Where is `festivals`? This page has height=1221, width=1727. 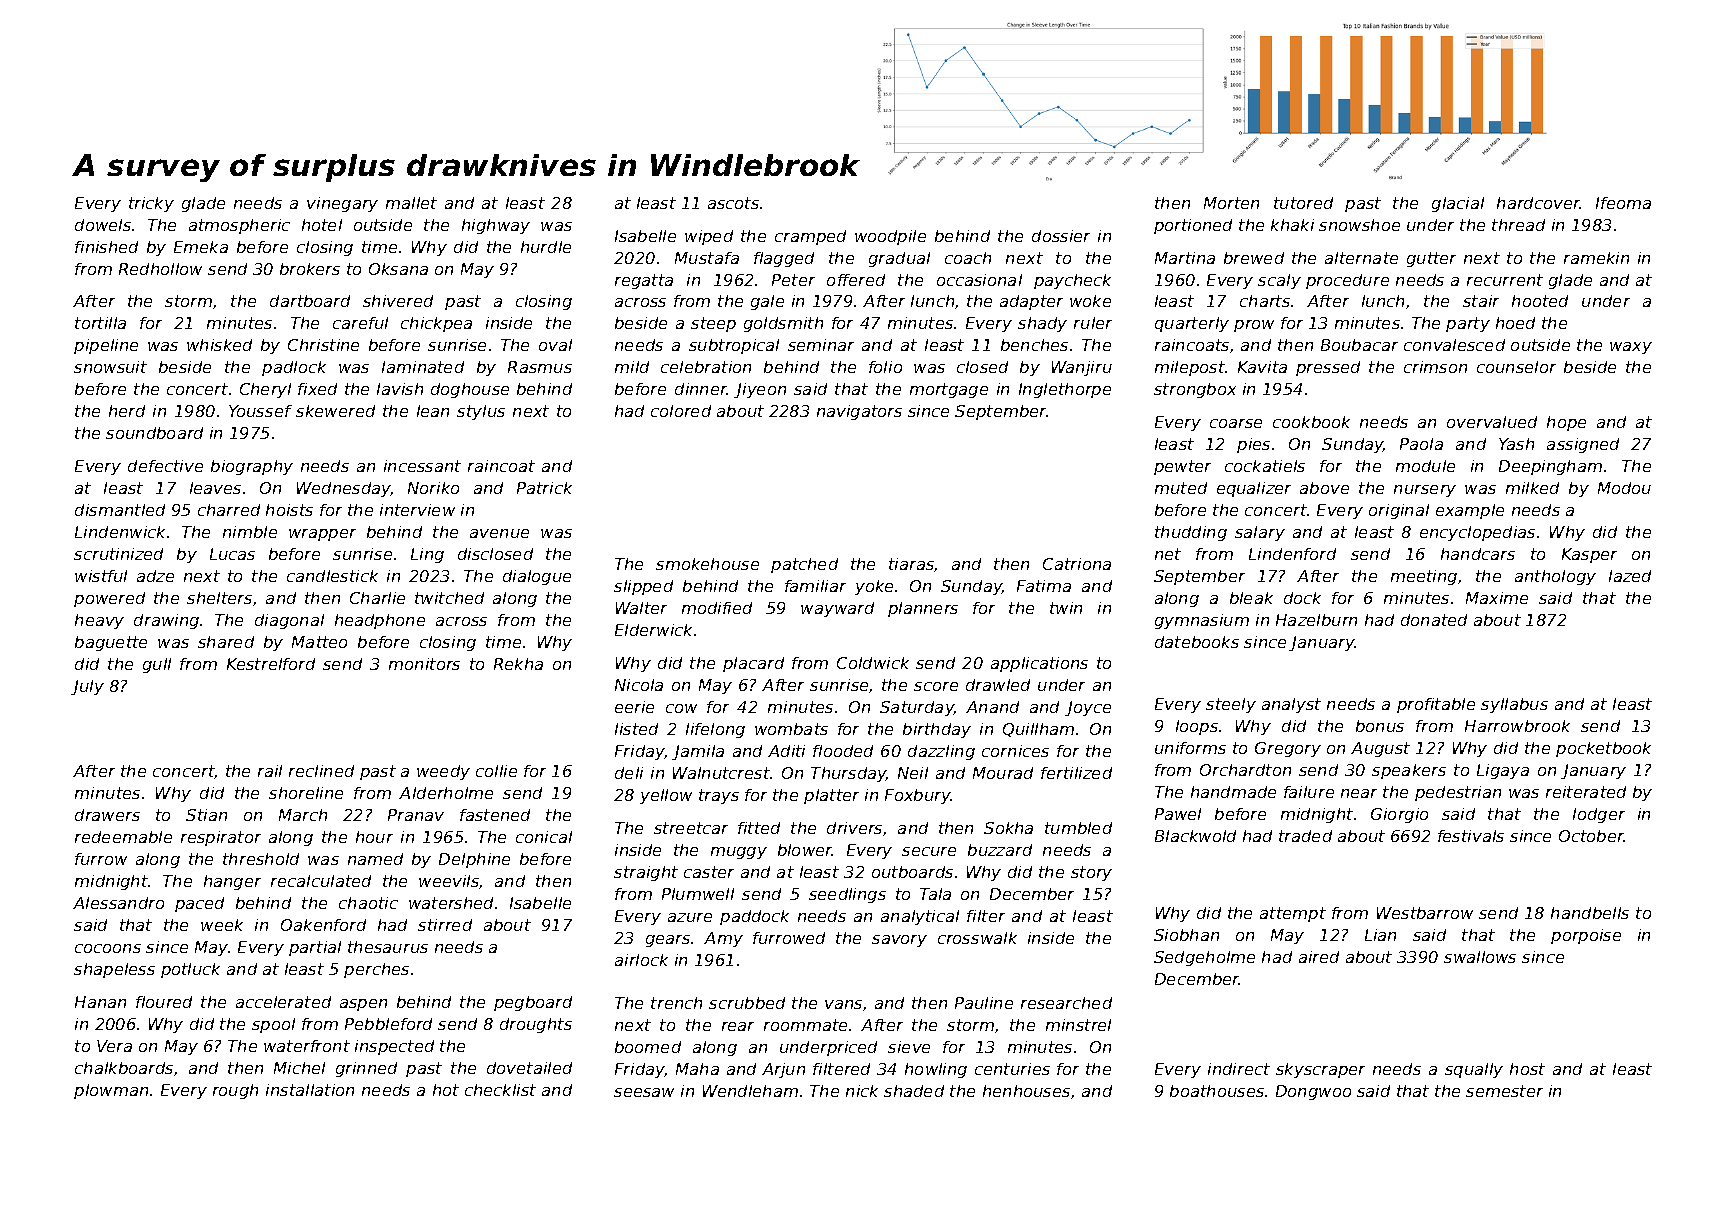
festivals is located at coordinates (1471, 836).
